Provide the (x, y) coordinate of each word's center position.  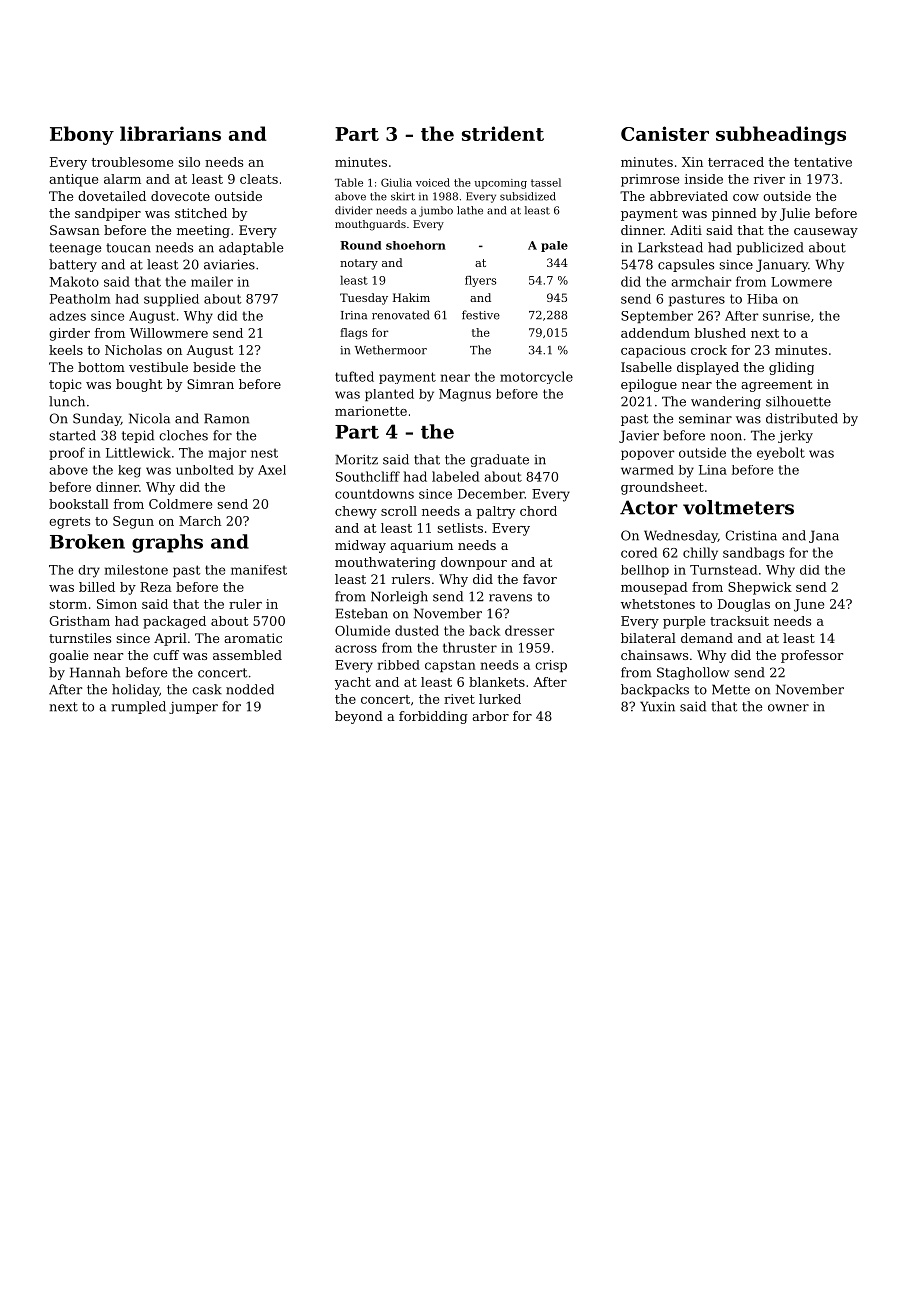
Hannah (95, 672)
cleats (259, 179)
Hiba (762, 299)
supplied (171, 300)
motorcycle (536, 377)
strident (503, 133)
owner (788, 708)
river (769, 179)
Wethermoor (391, 350)
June (809, 605)
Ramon (226, 418)
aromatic (253, 638)
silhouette (798, 401)
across (356, 649)
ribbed (399, 665)
